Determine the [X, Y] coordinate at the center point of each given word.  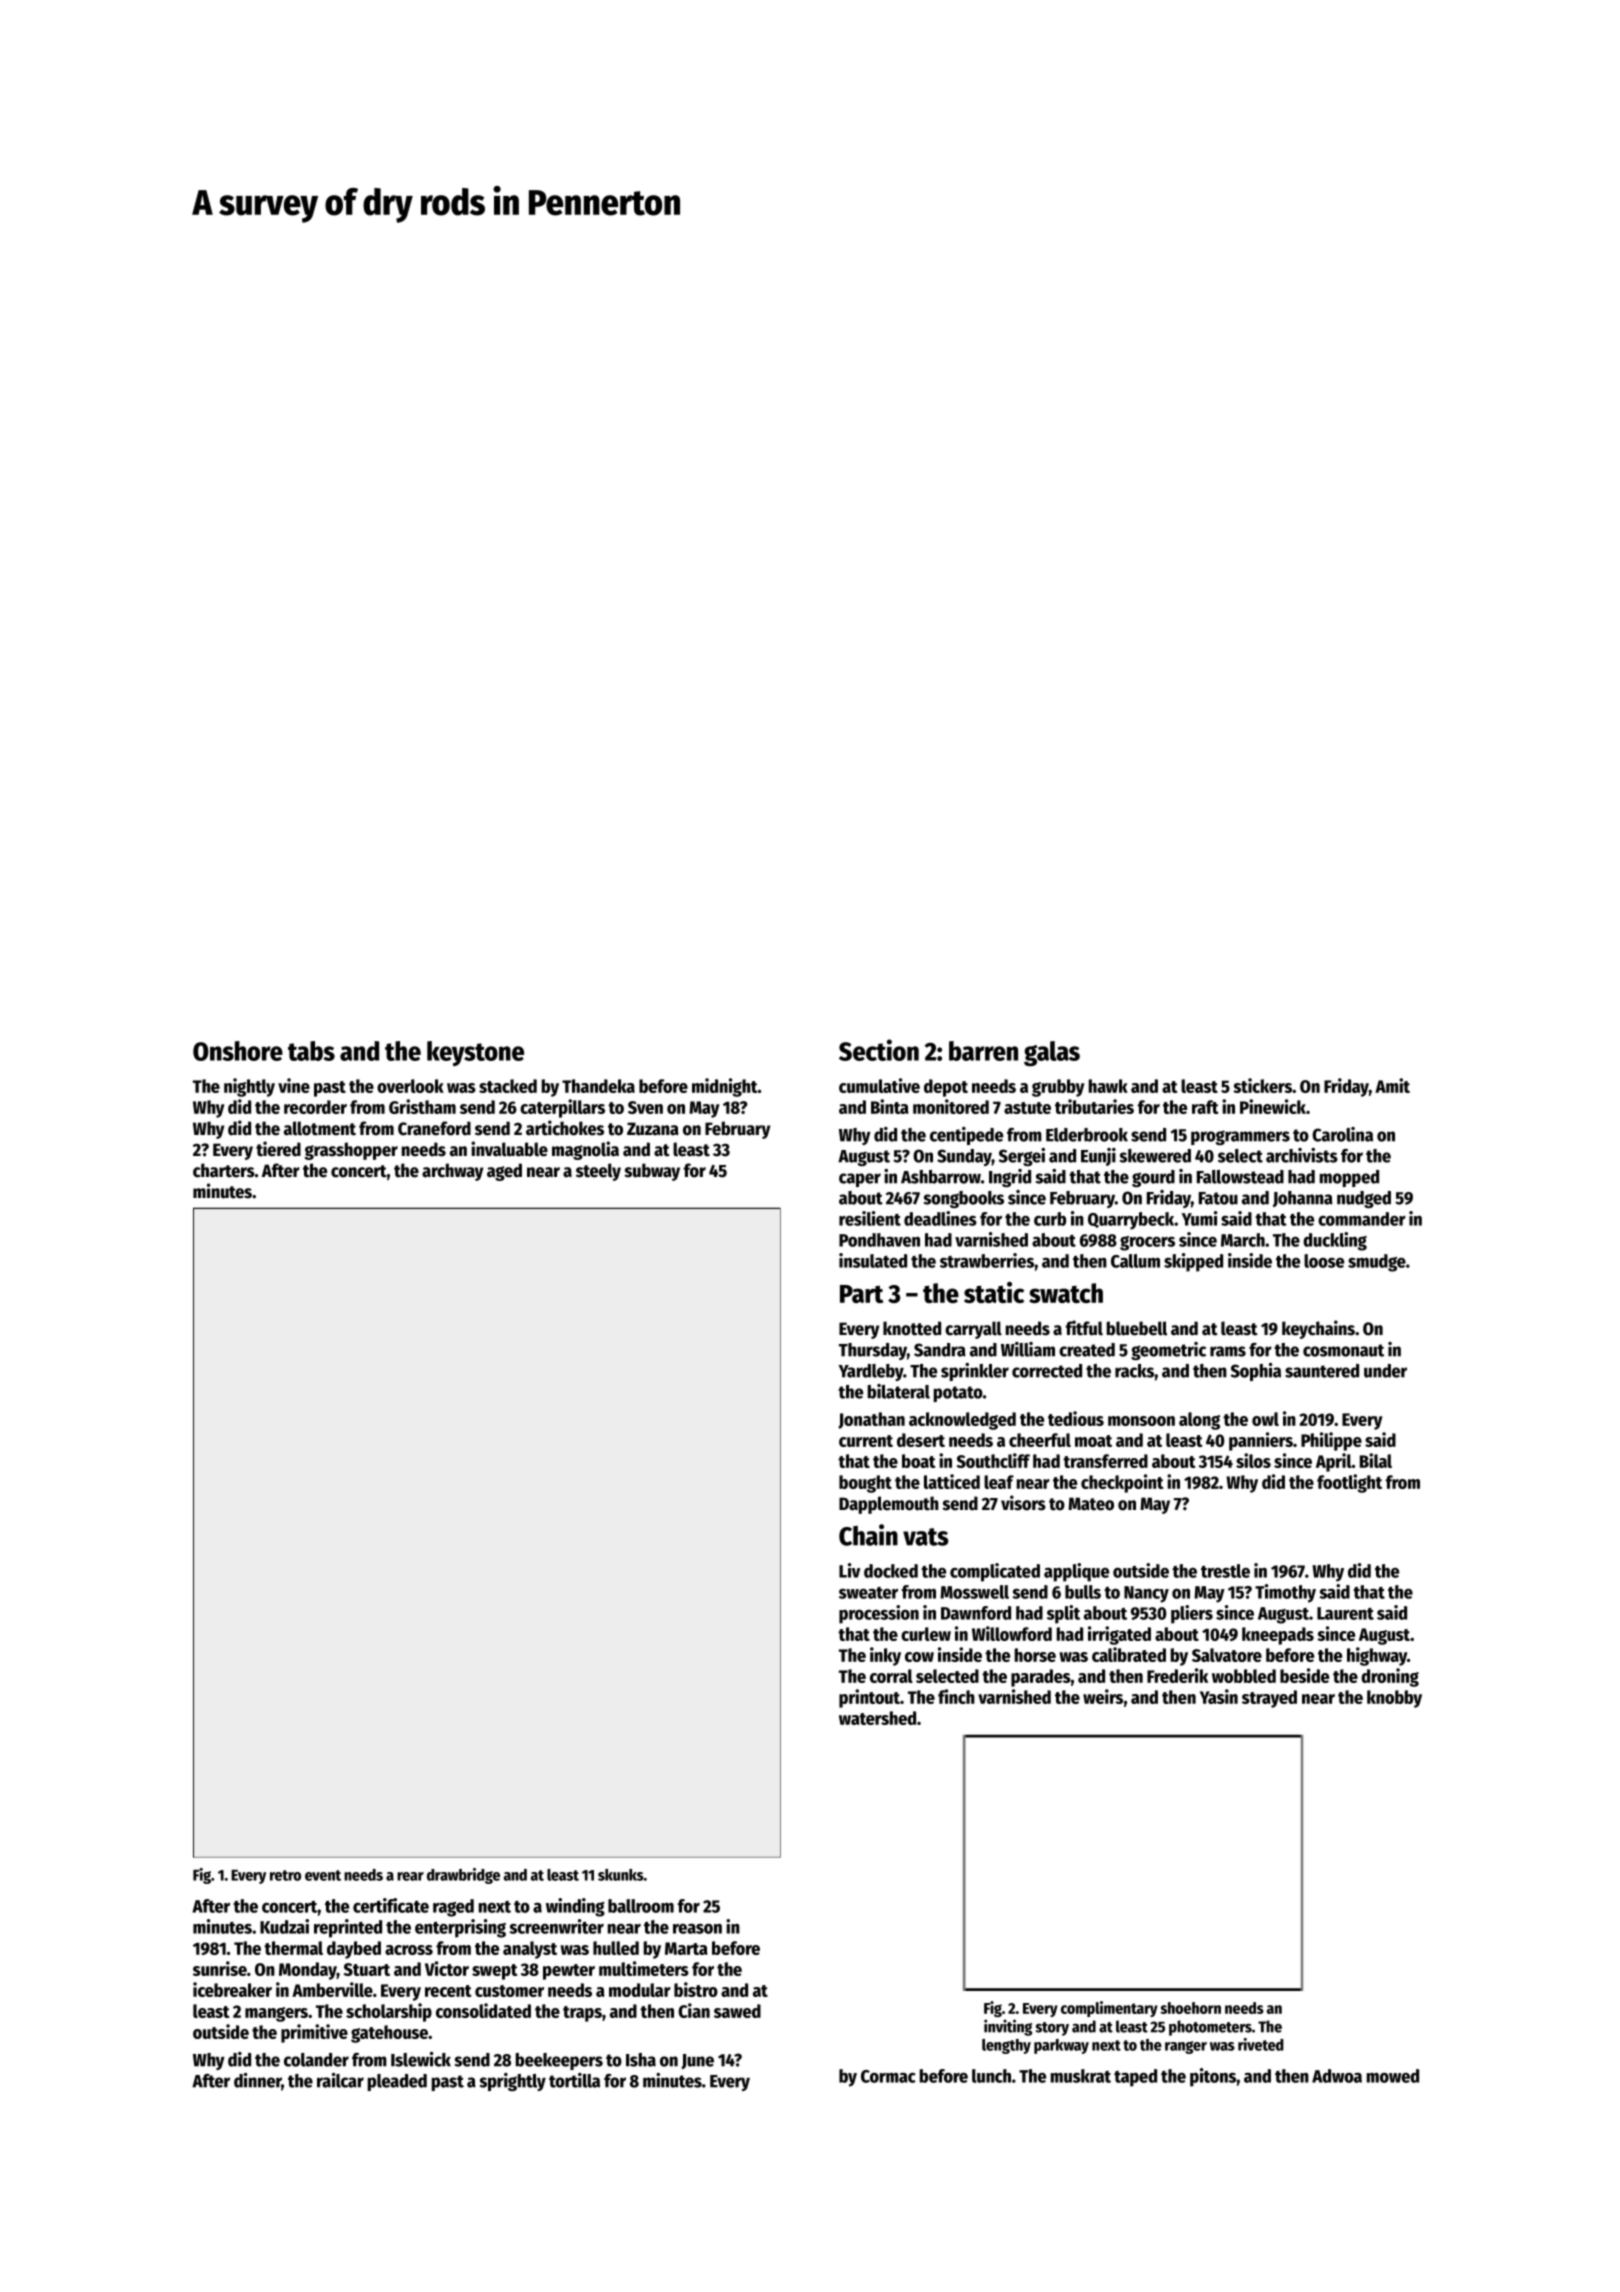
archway [452, 1172]
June [697, 2061]
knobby [1394, 1699]
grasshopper [351, 1151]
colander [316, 2060]
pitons [1213, 2077]
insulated [873, 1260]
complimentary [1109, 2009]
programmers [1240, 1137]
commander [1362, 1219]
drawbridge [463, 1876]
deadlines [940, 1218]
